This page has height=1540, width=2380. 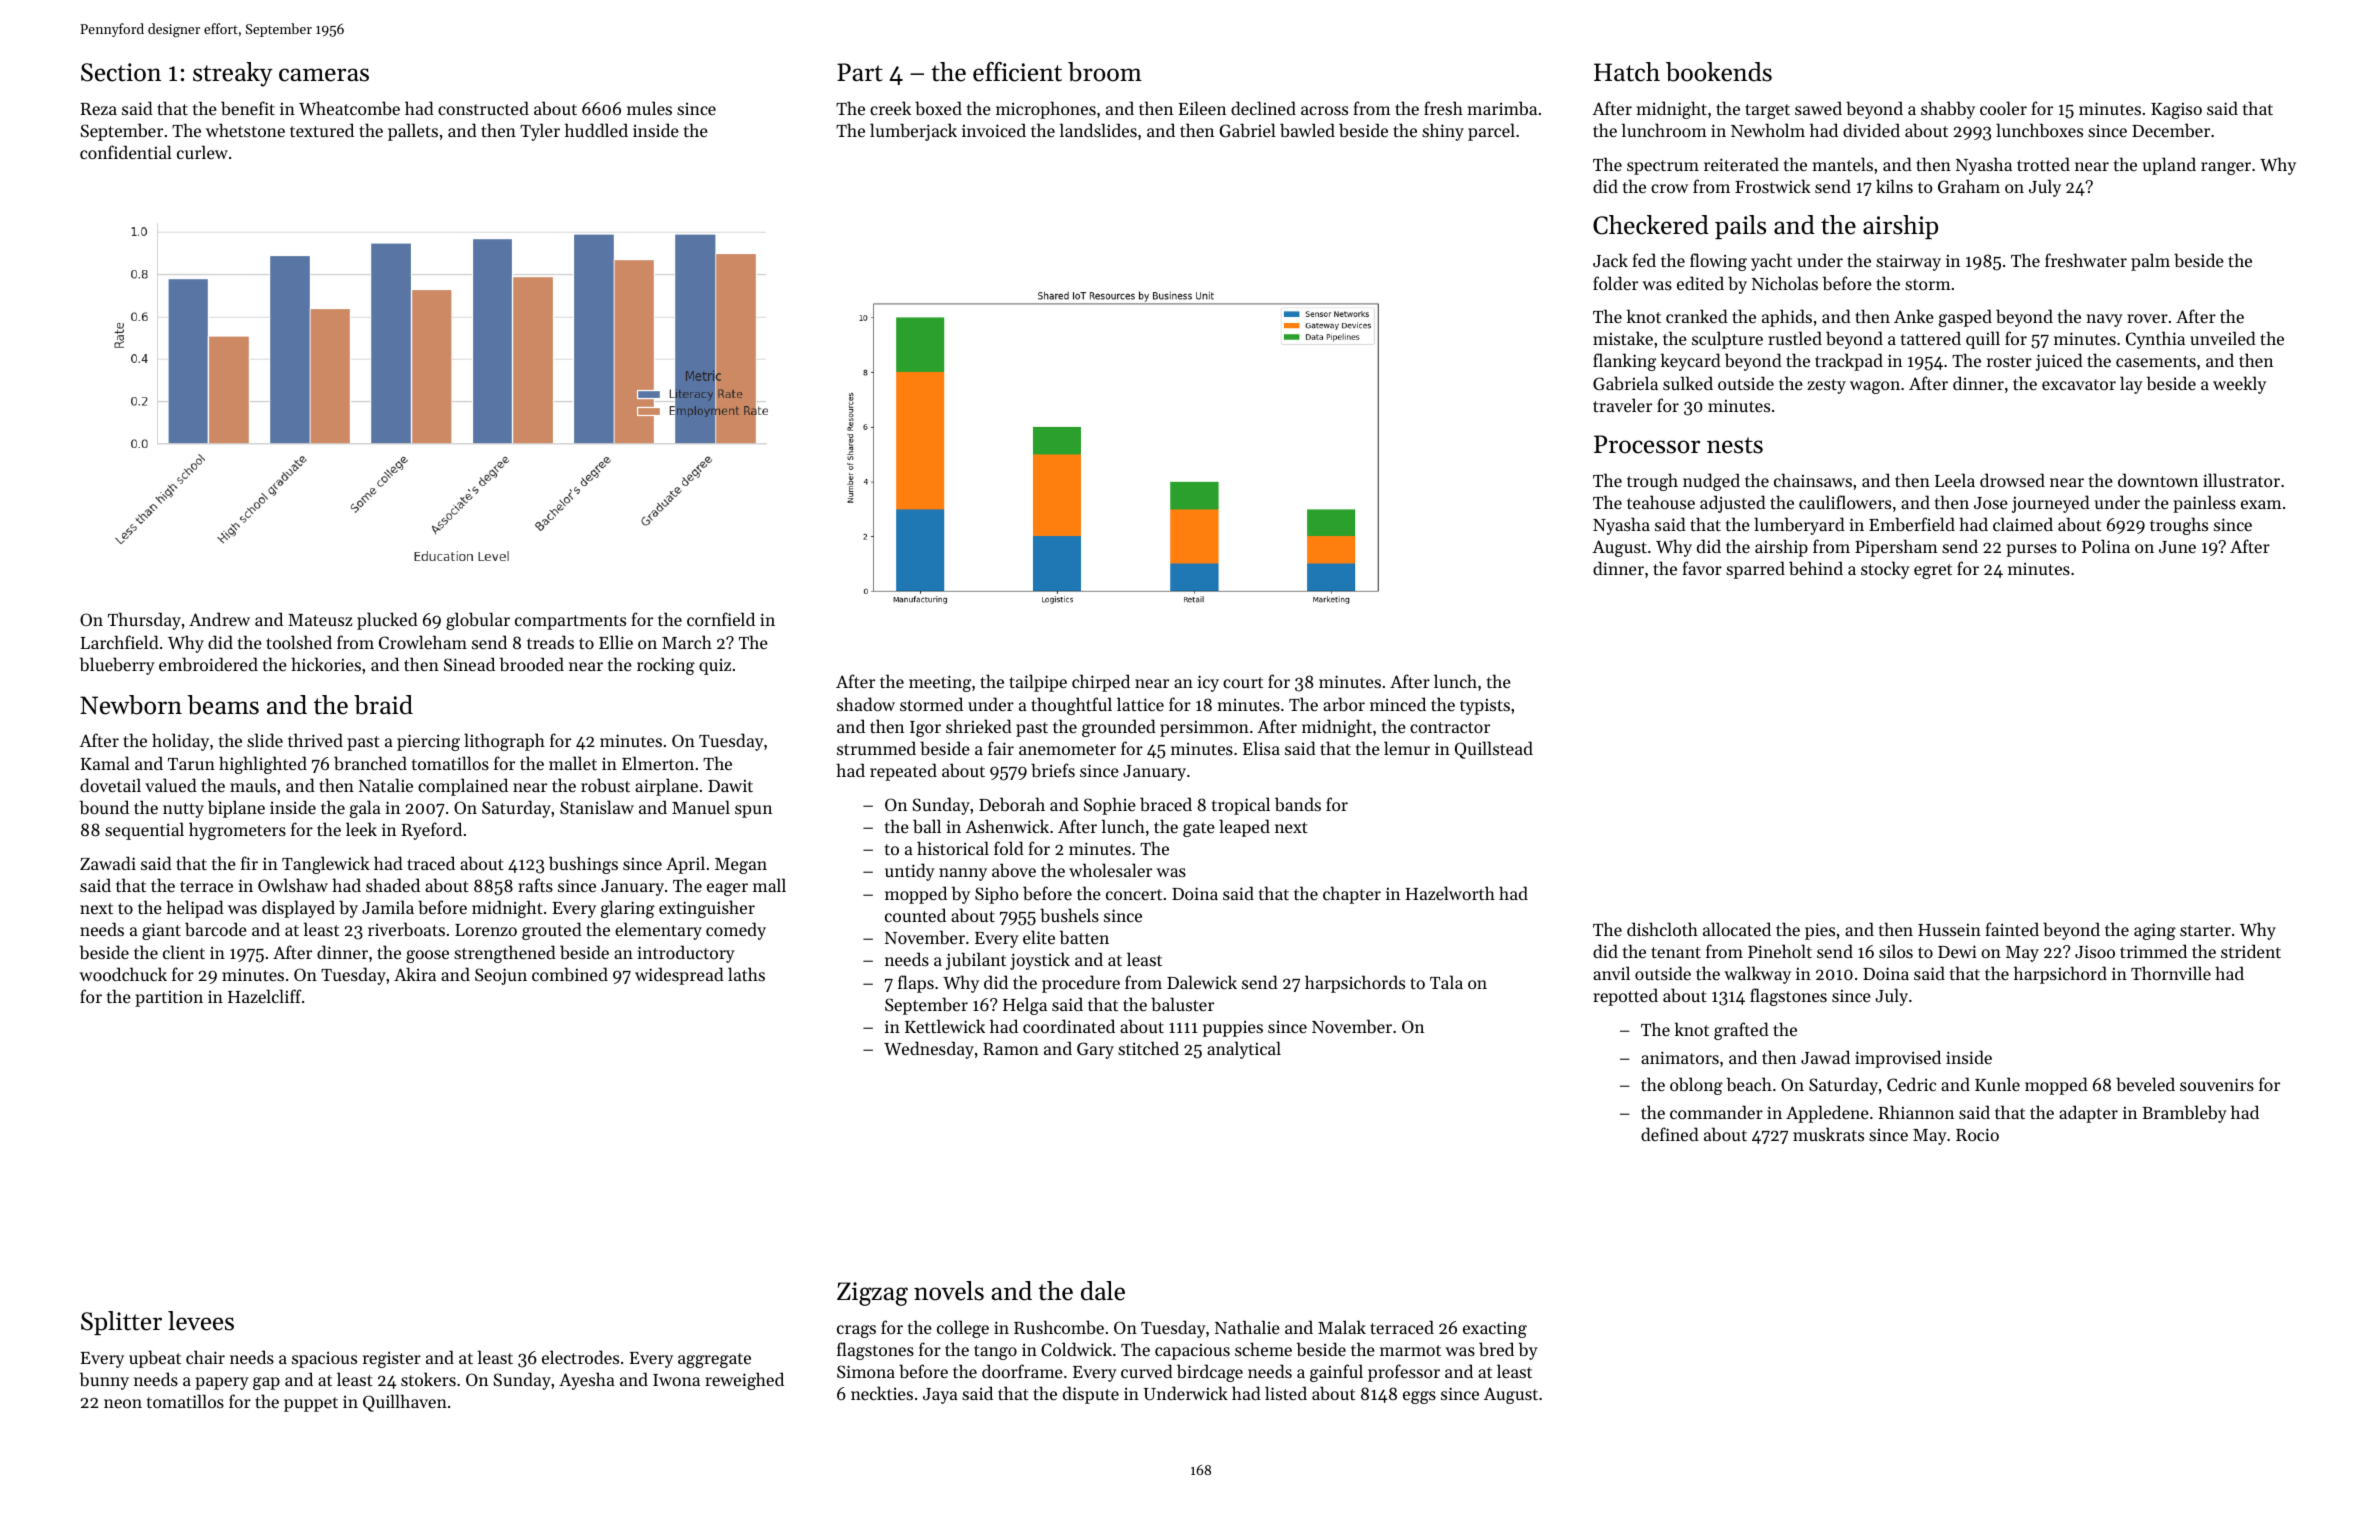 I want to click on broom, so click(x=1105, y=72).
